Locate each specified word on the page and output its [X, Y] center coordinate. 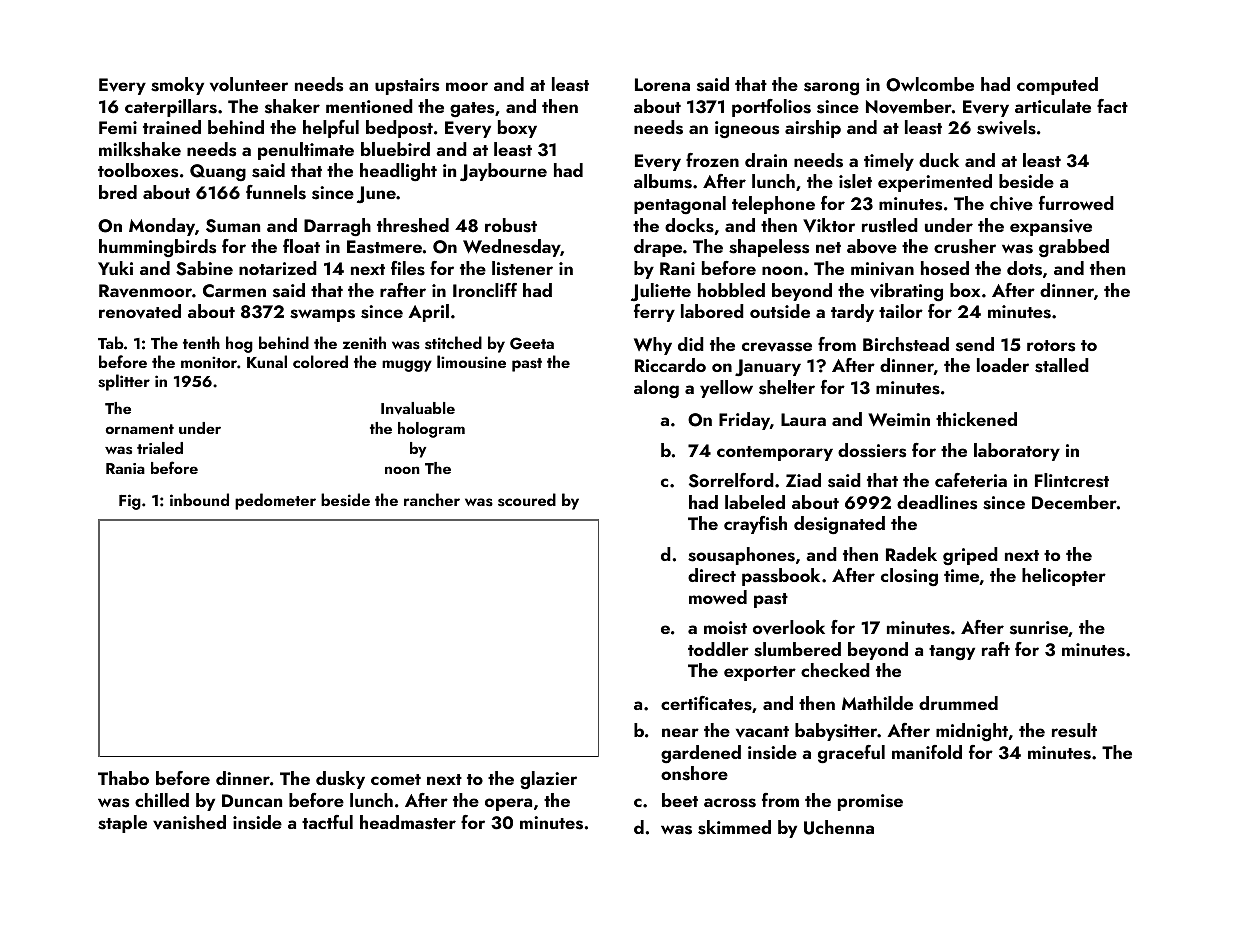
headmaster [408, 822]
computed [1057, 86]
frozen [712, 160]
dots [1024, 268]
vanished [189, 822]
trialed [160, 448]
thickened [976, 419]
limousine [471, 362]
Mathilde [877, 703]
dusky [340, 780]
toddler [718, 649]
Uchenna [839, 827]
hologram [431, 430]
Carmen [234, 291]
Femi [118, 127]
